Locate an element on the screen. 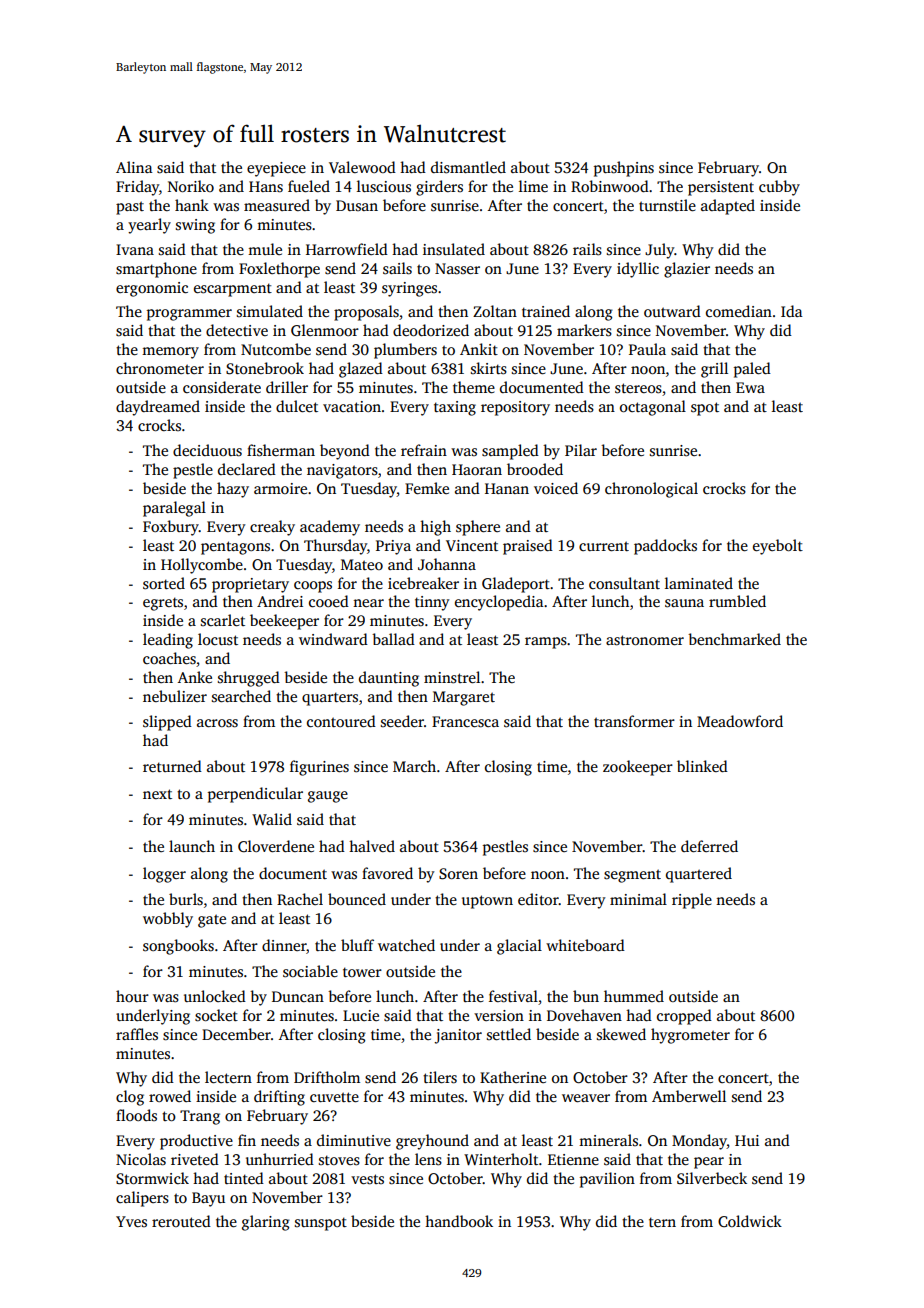  octagonal is located at coordinates (653, 408).
